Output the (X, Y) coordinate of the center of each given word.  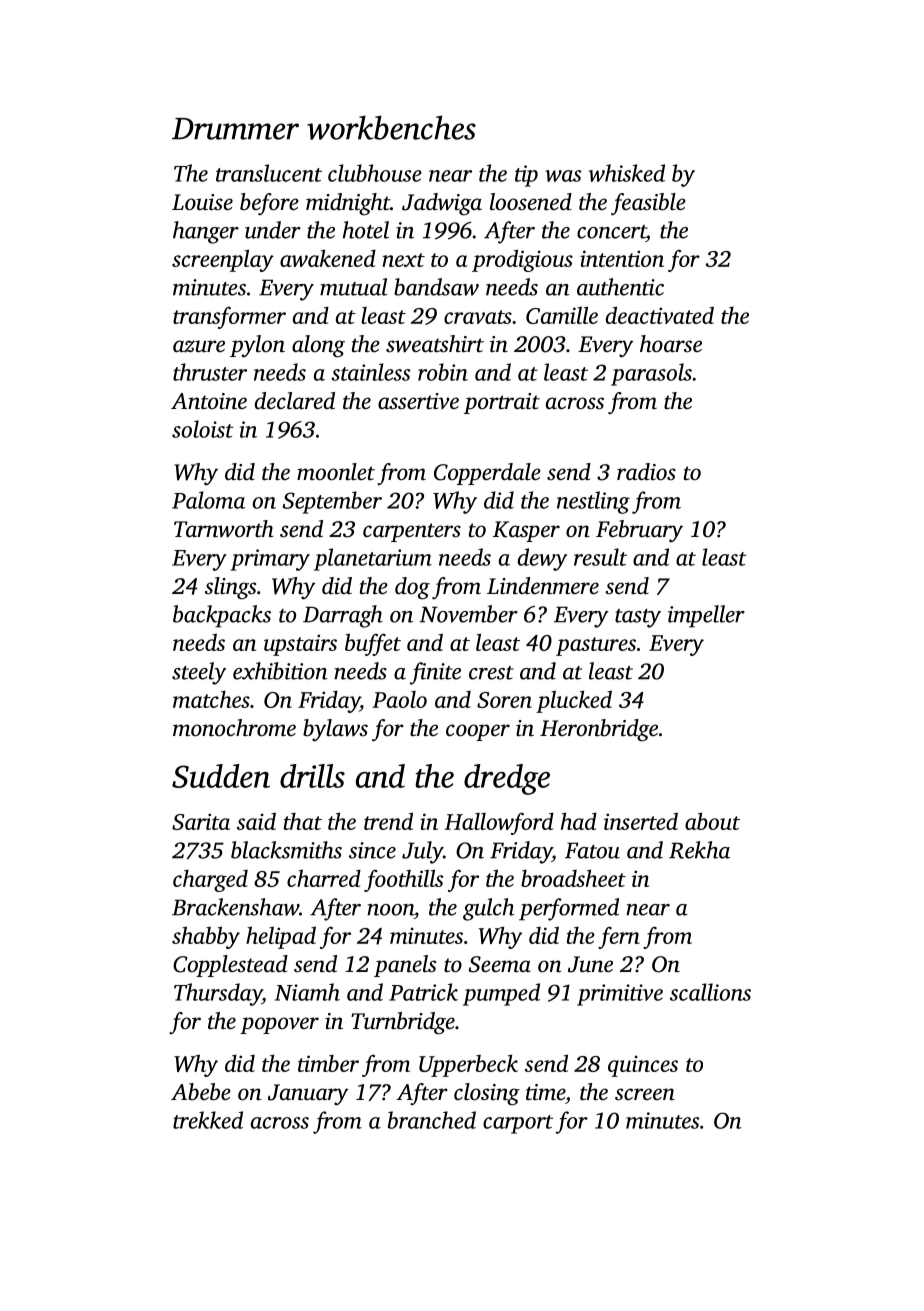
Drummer (235, 129)
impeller (706, 616)
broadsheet (573, 878)
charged (210, 881)
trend (388, 821)
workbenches (391, 127)
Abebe (201, 1092)
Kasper (526, 531)
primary (270, 560)
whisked (627, 173)
